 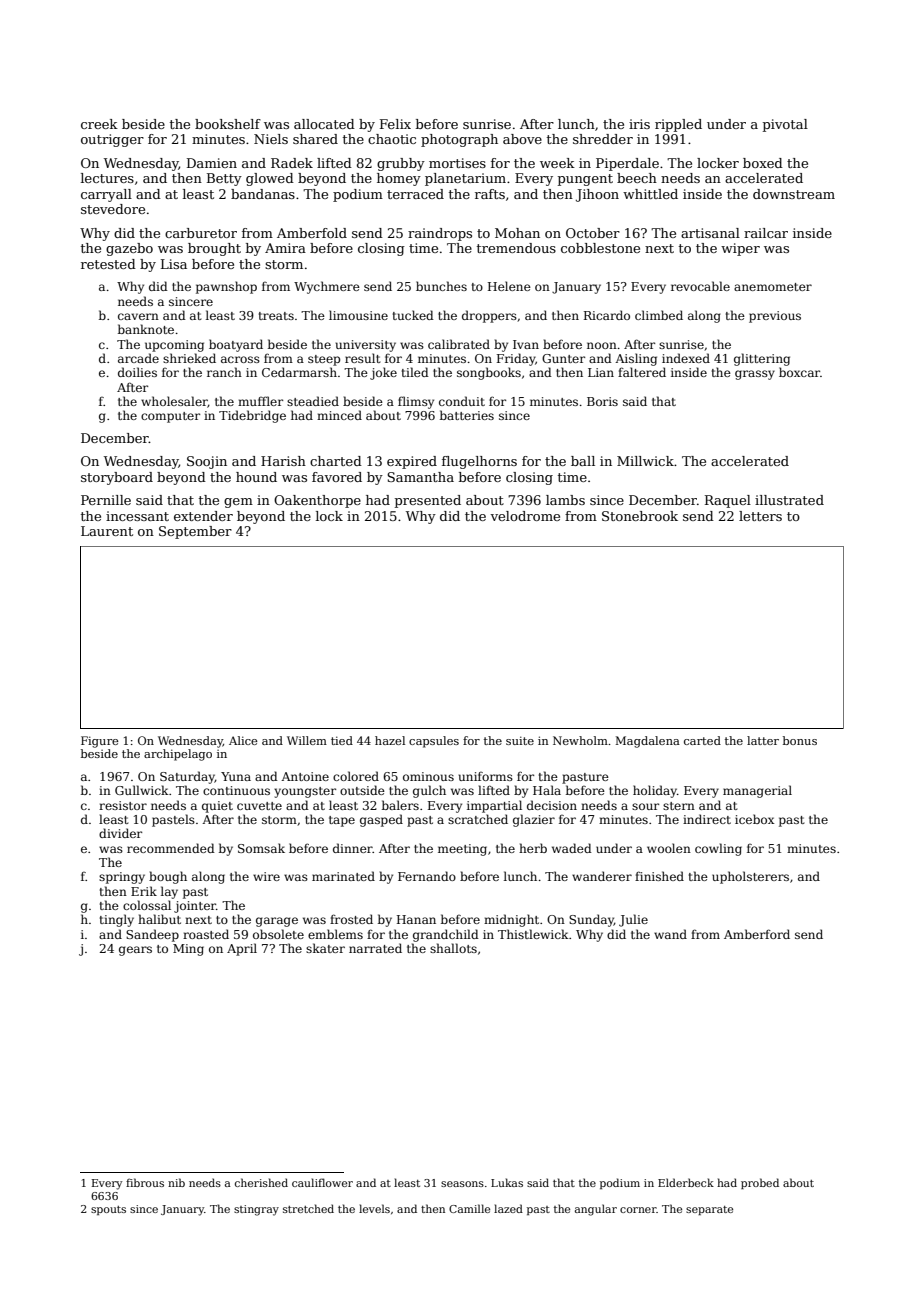 What do you see at coordinates (107, 531) in the screenshot?
I see `Laurent` at bounding box center [107, 531].
